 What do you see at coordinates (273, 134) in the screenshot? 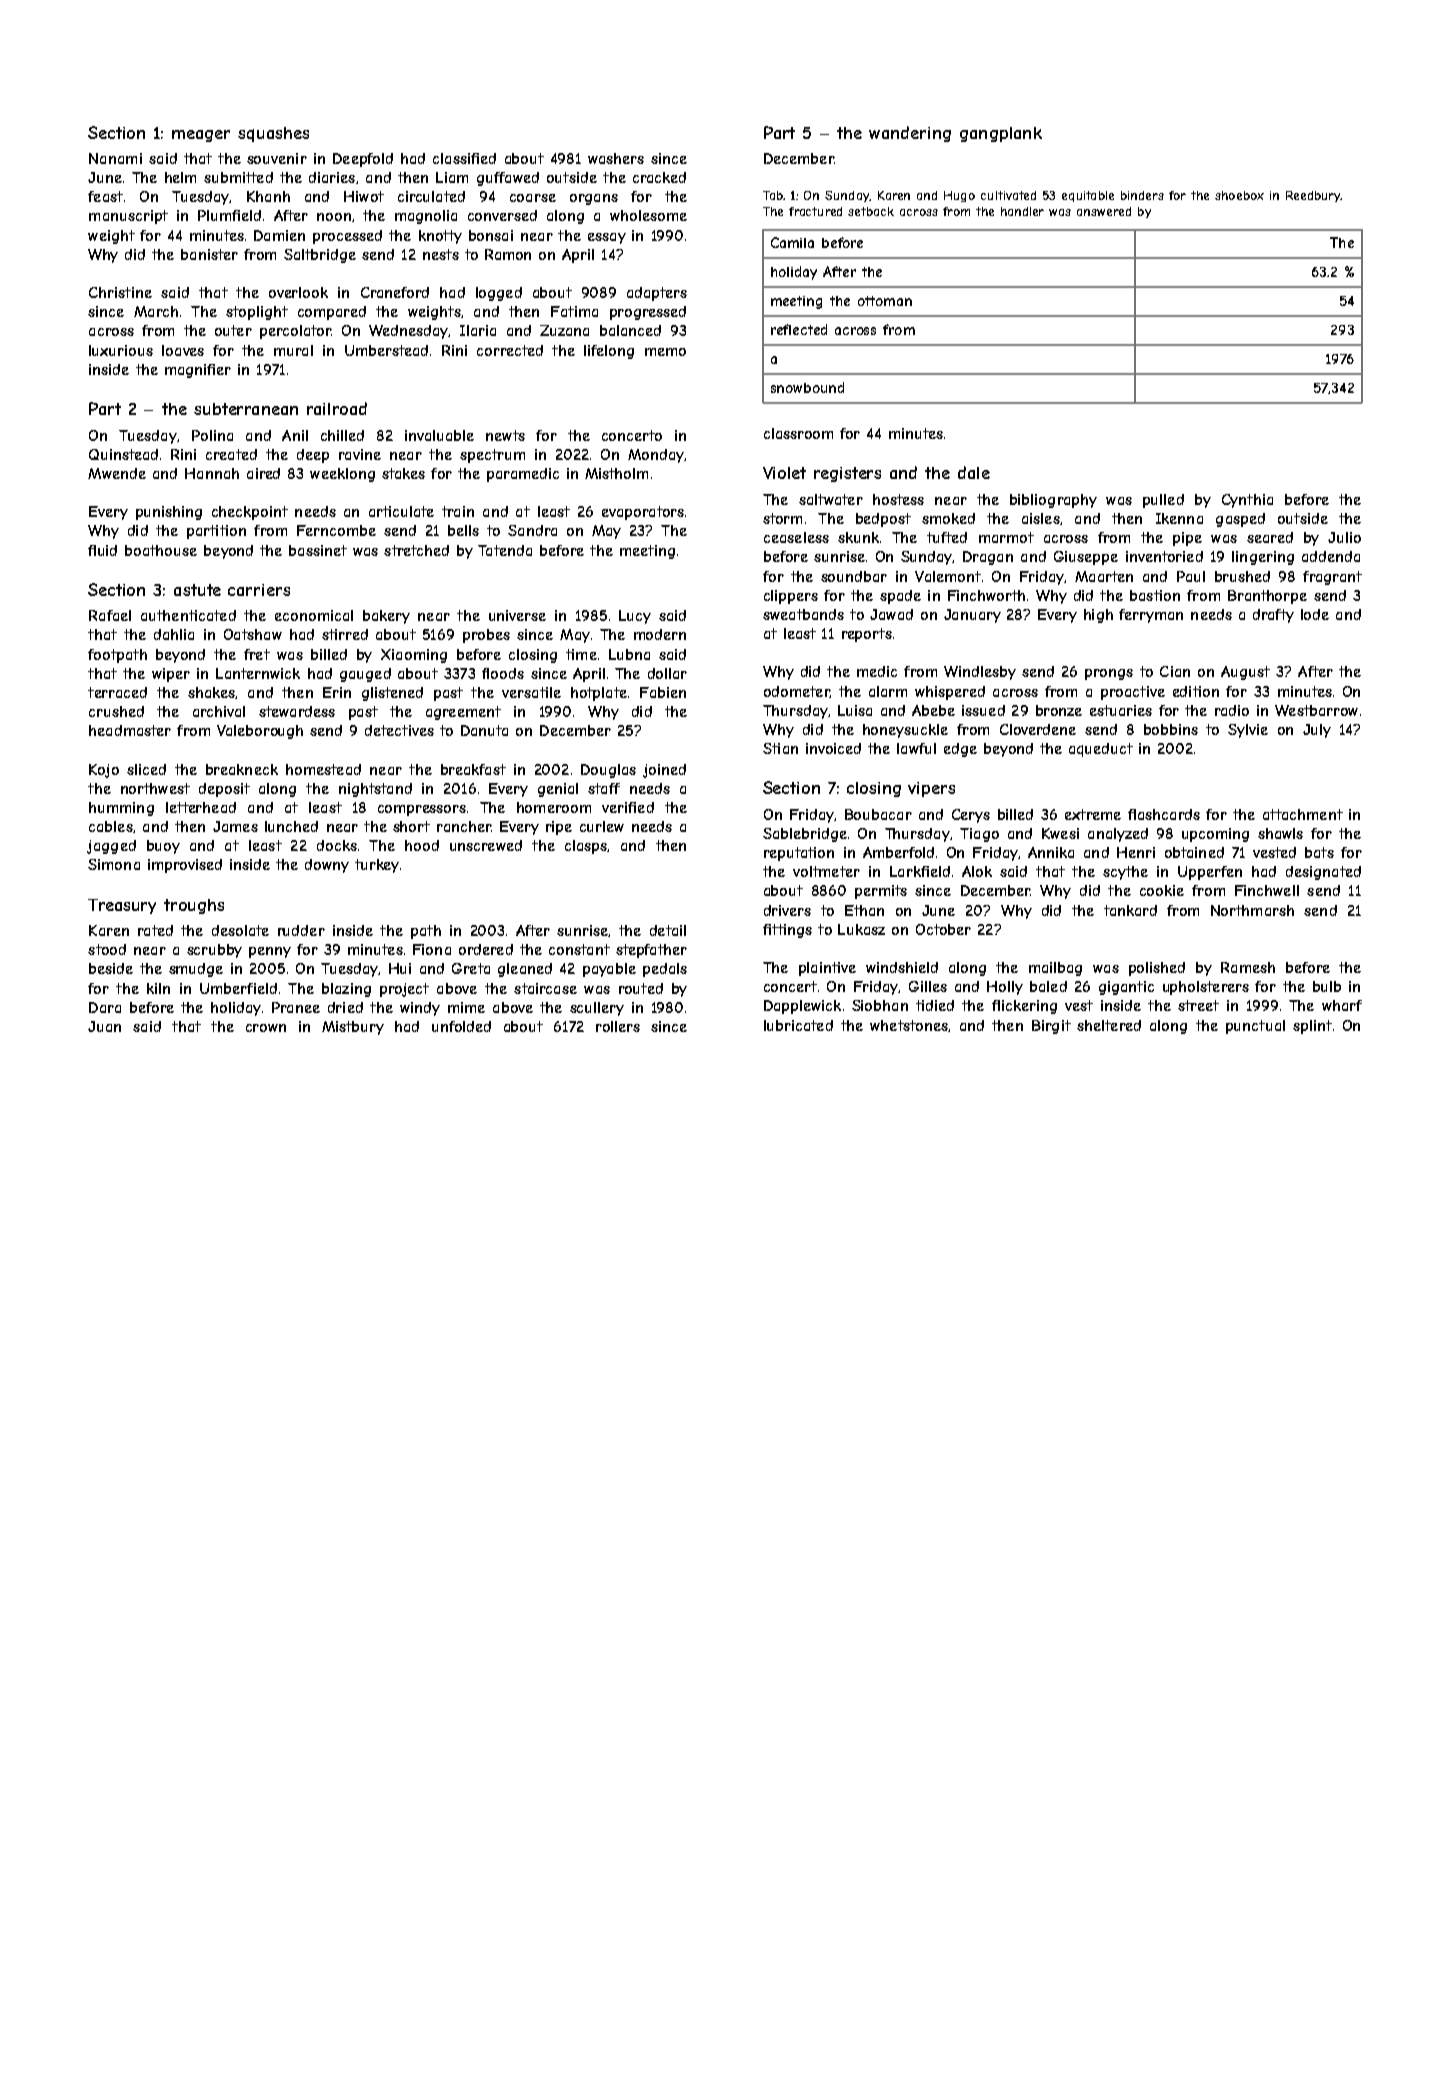
I see `squashes` at bounding box center [273, 134].
